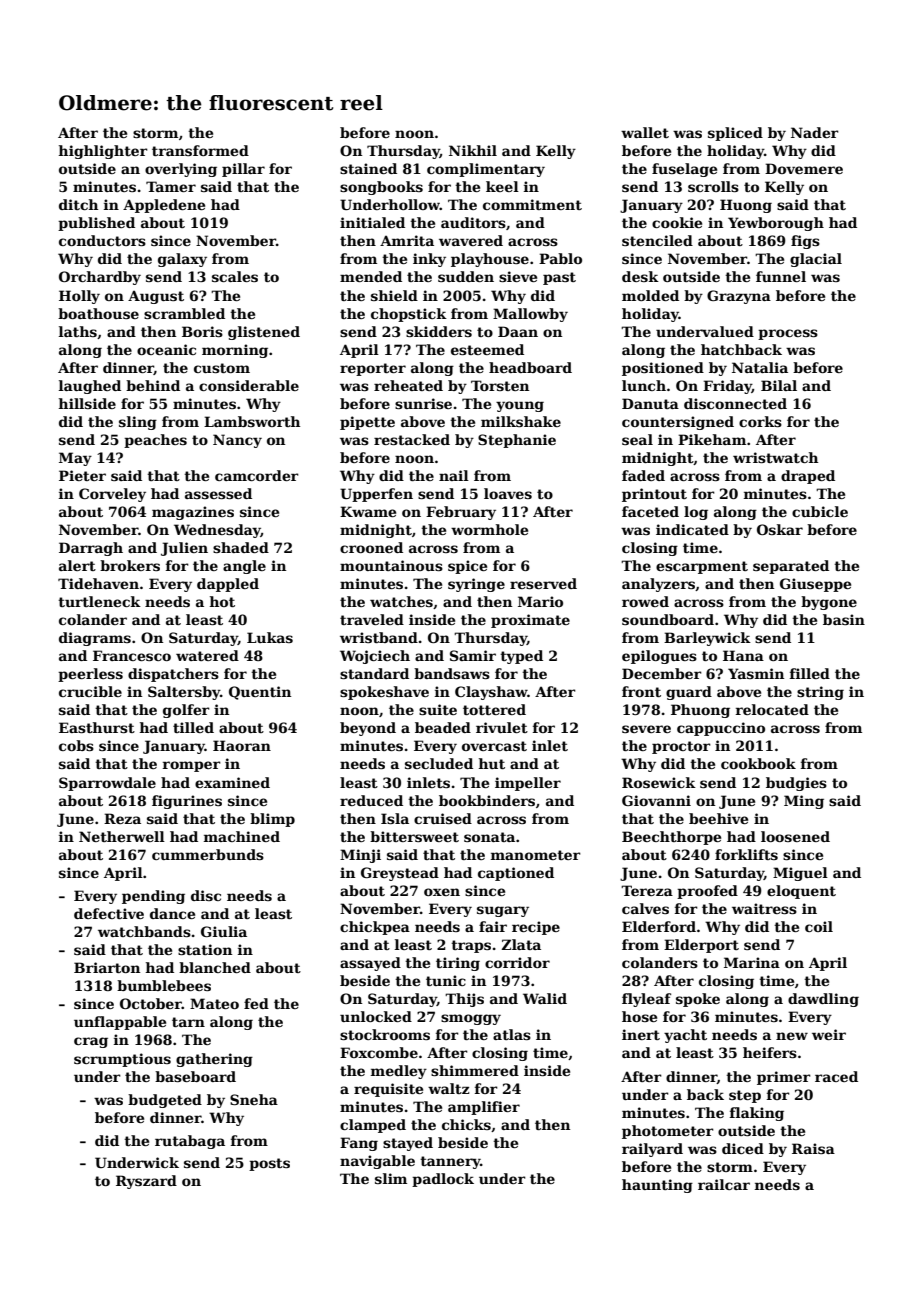 The height and width of the document is (1308, 924). Describe the element at coordinates (808, 477) in the document. I see `draped` at that location.
